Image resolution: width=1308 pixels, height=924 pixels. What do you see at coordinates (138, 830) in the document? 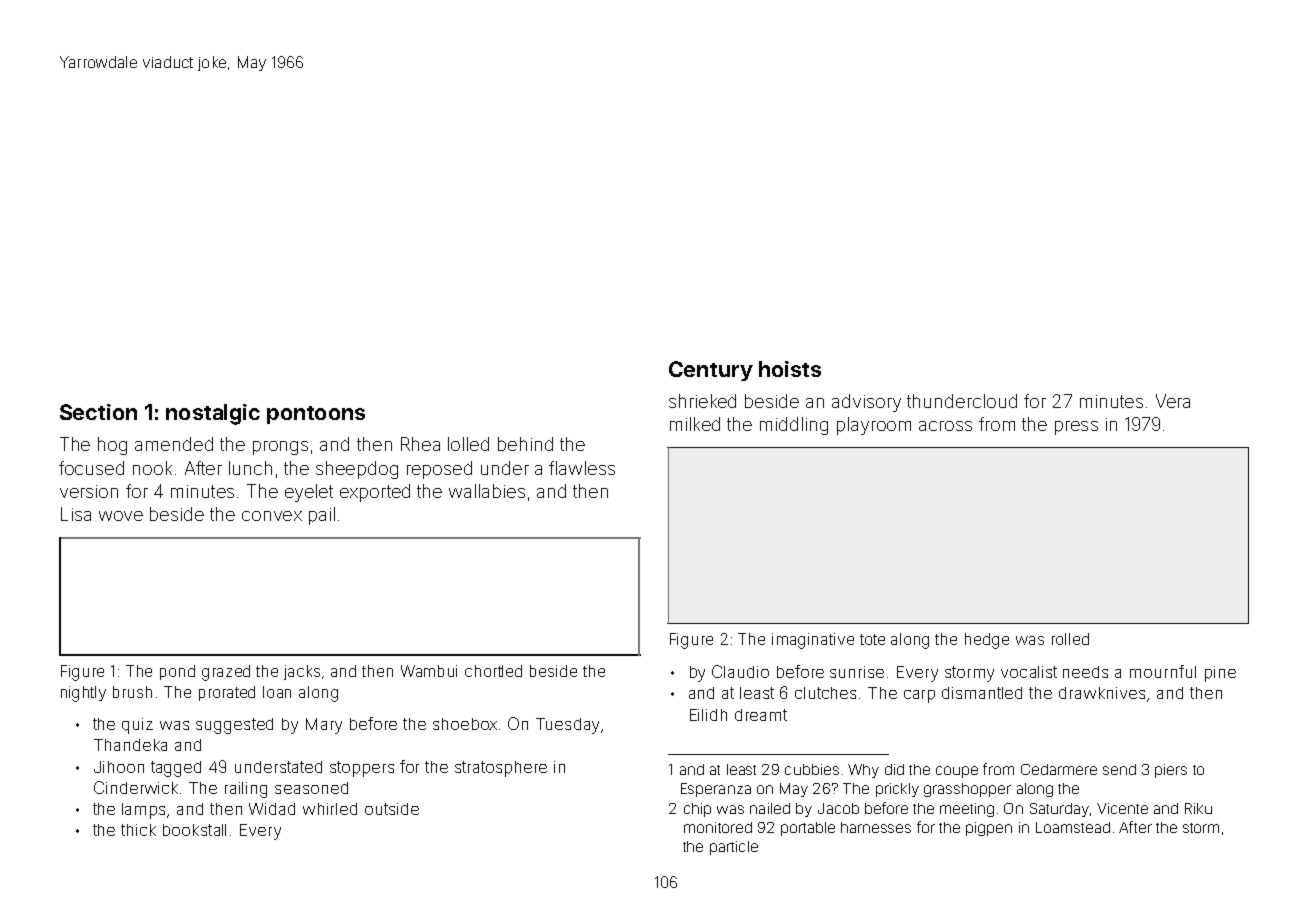
I see `thick` at bounding box center [138, 830].
